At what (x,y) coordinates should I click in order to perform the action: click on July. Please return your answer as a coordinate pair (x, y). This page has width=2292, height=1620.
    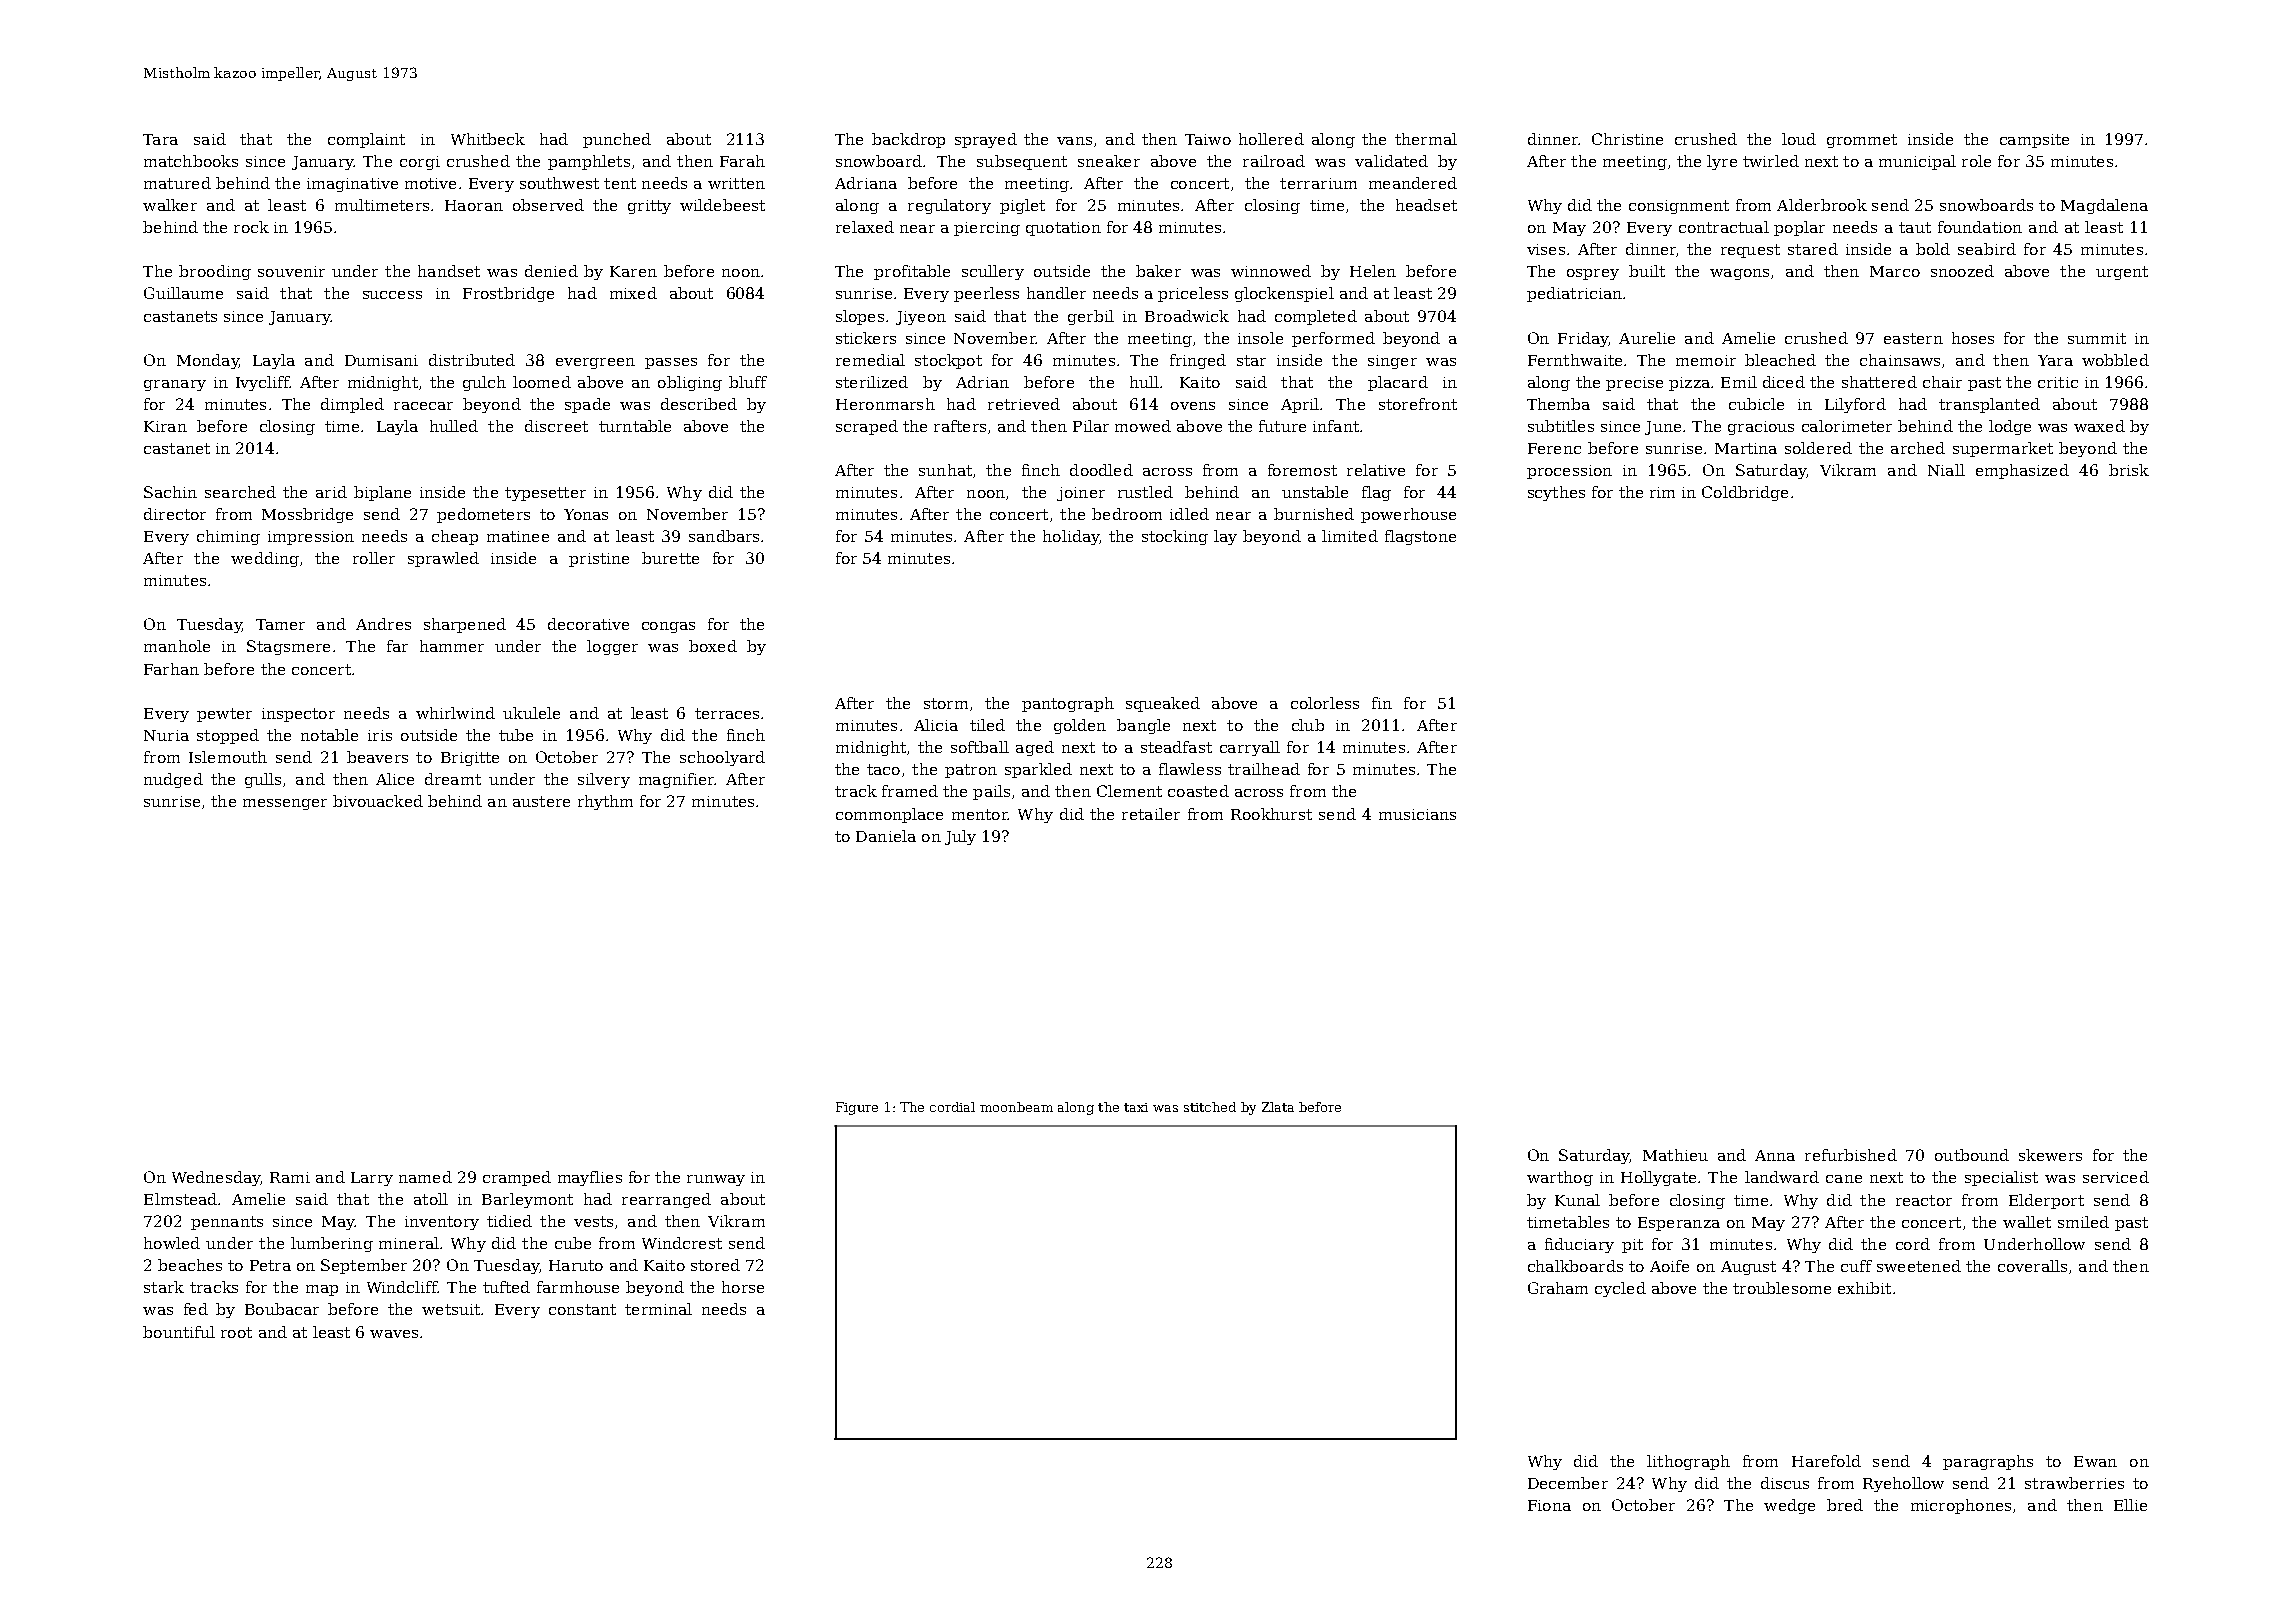
    Looking at the image, I should click on (960, 837).
